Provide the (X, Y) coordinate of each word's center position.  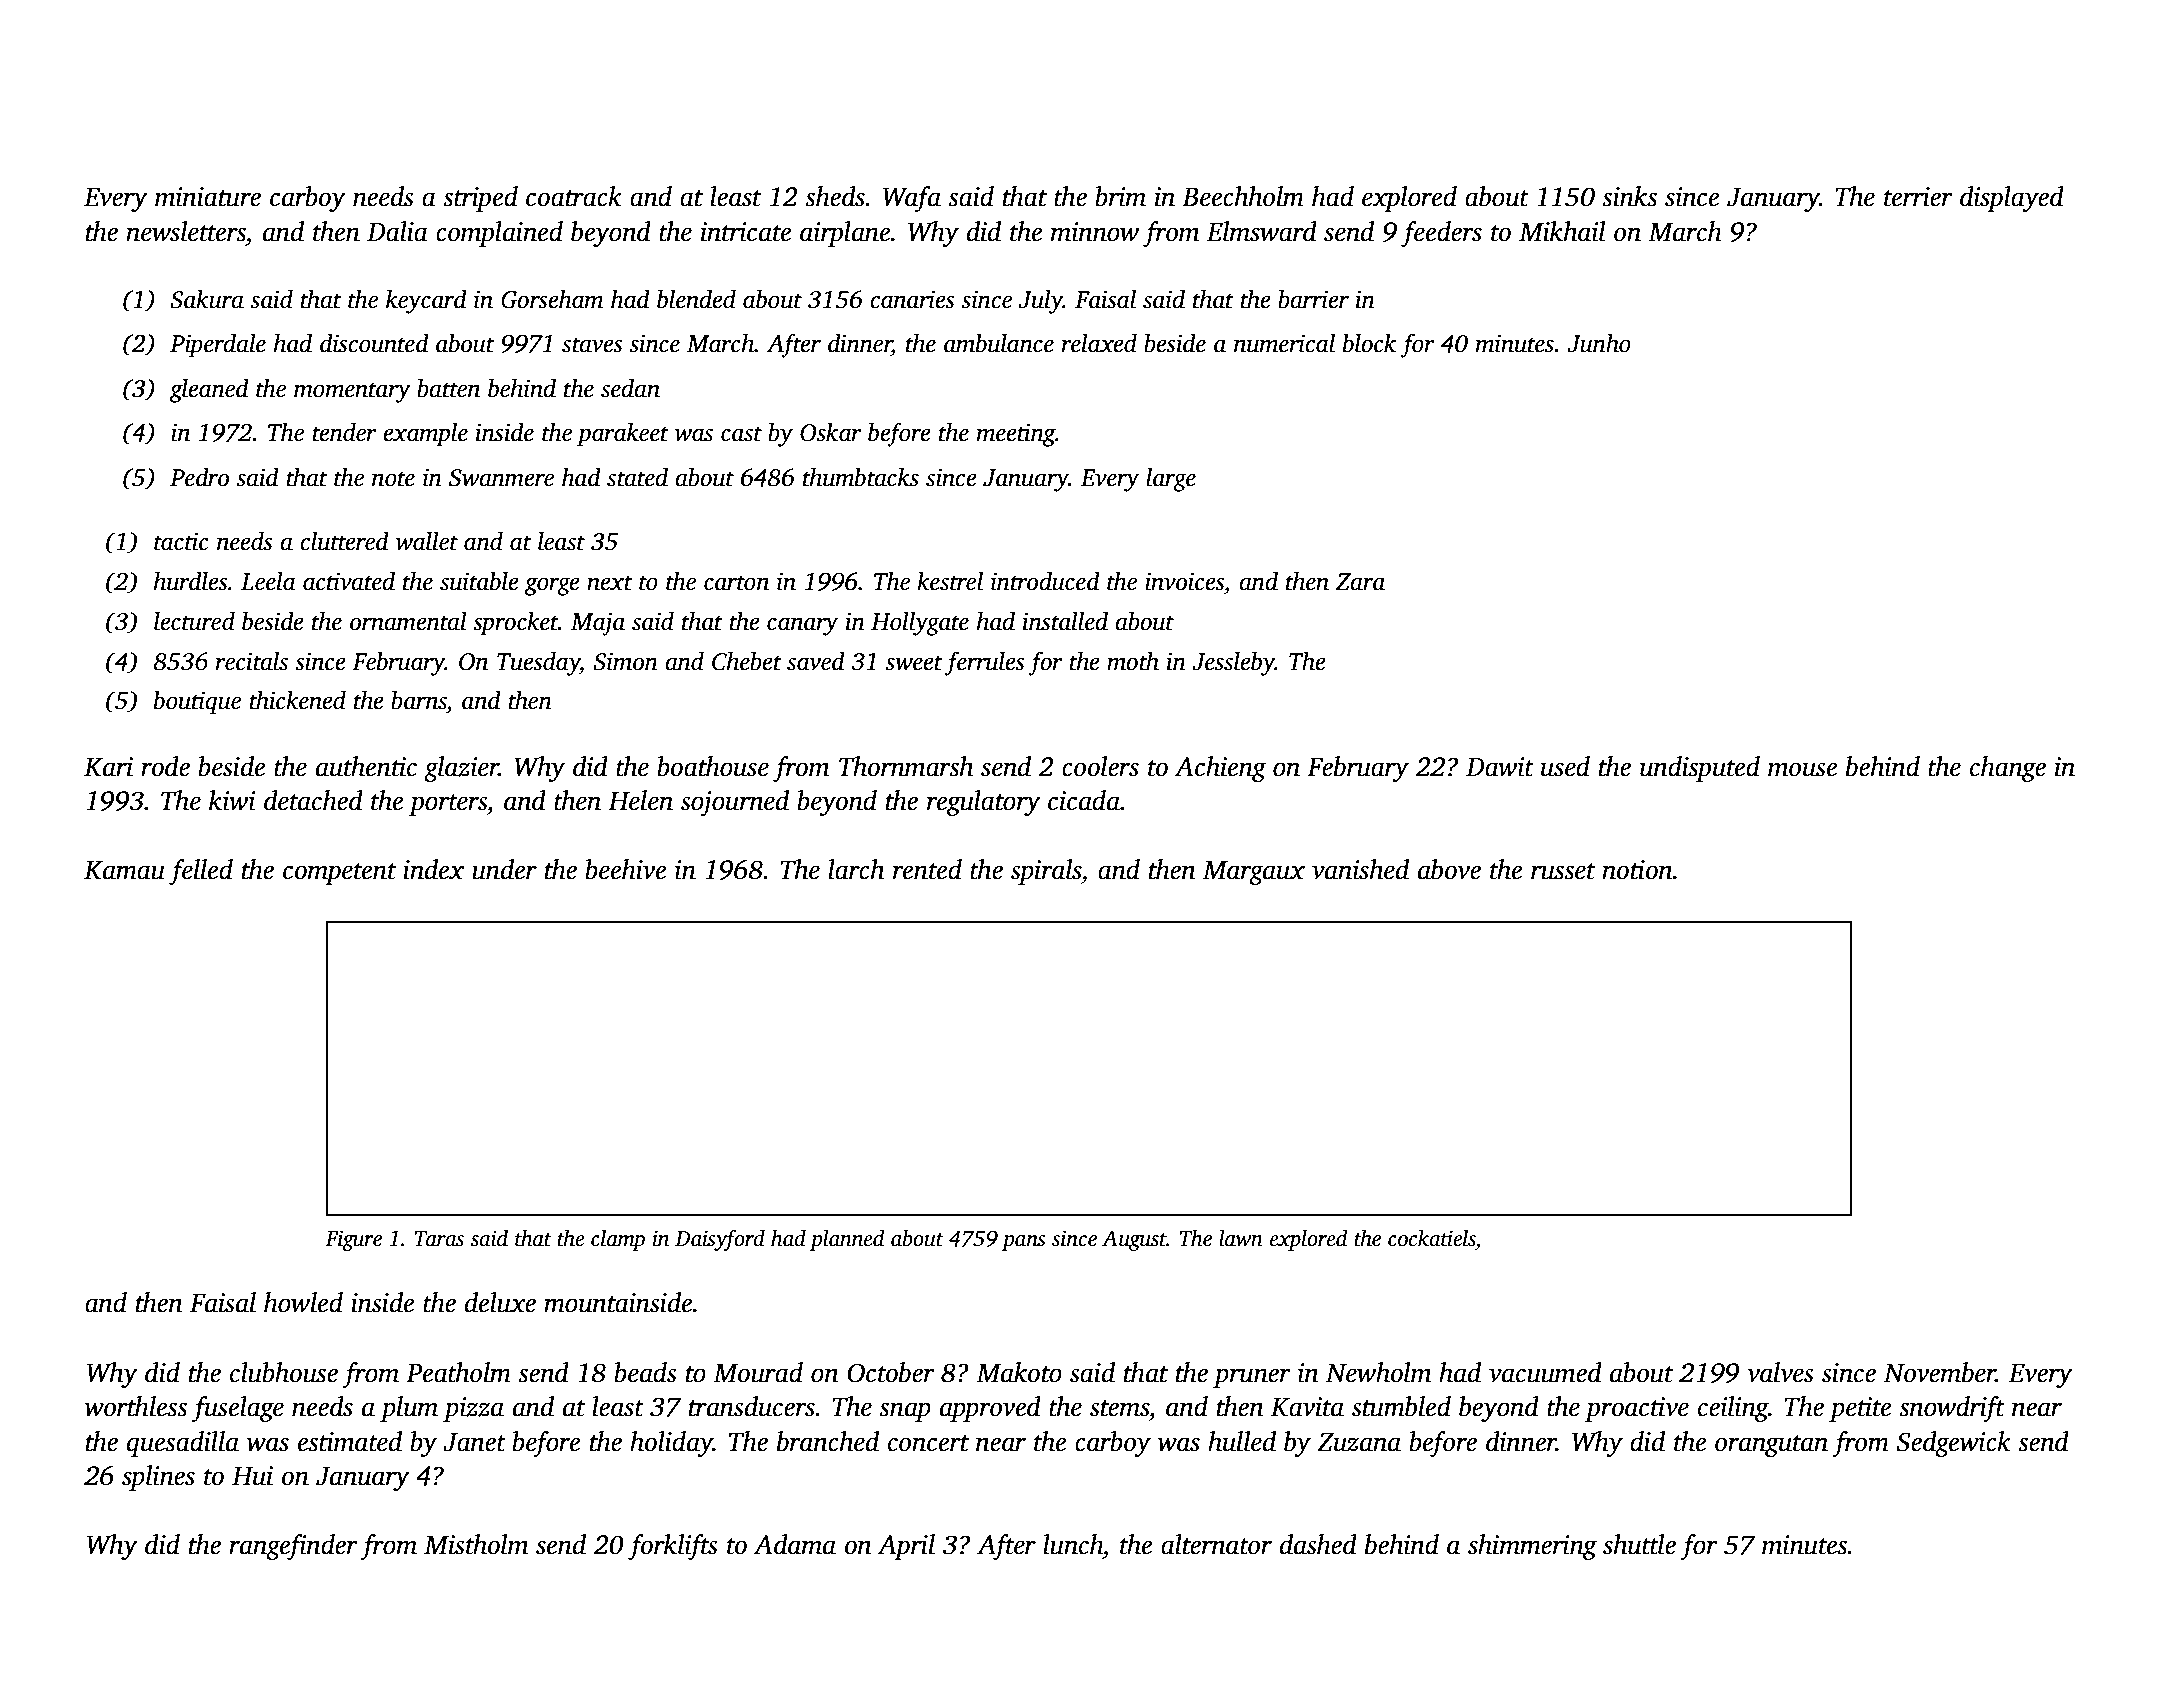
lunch (1073, 1544)
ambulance (999, 343)
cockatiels (1432, 1238)
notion (1637, 870)
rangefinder (293, 1547)
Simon (625, 661)
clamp (618, 1240)
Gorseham (552, 299)
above (1449, 869)
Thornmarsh (906, 766)
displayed (2012, 199)
